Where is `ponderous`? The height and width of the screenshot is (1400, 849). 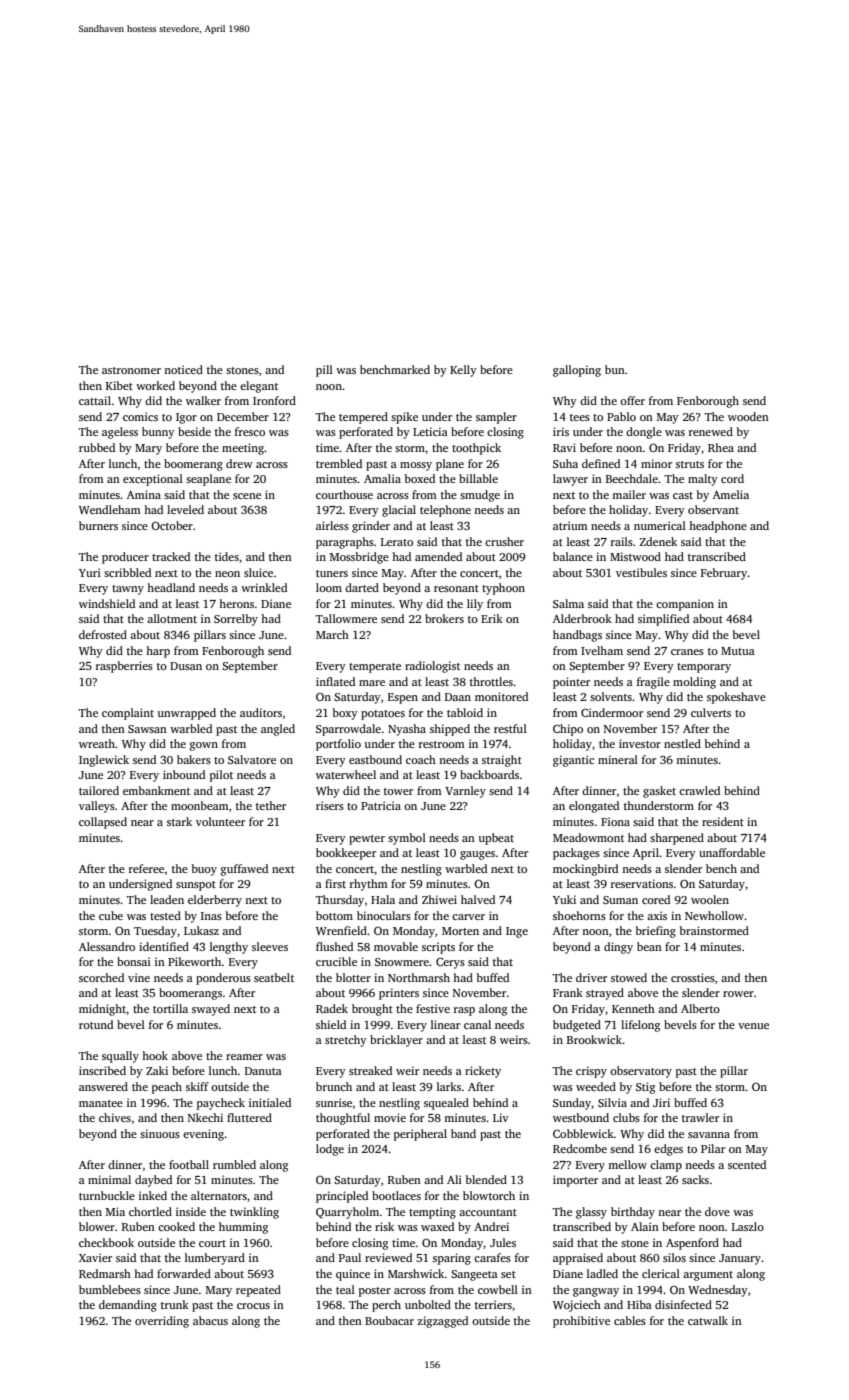
ponderous is located at coordinates (223, 979).
